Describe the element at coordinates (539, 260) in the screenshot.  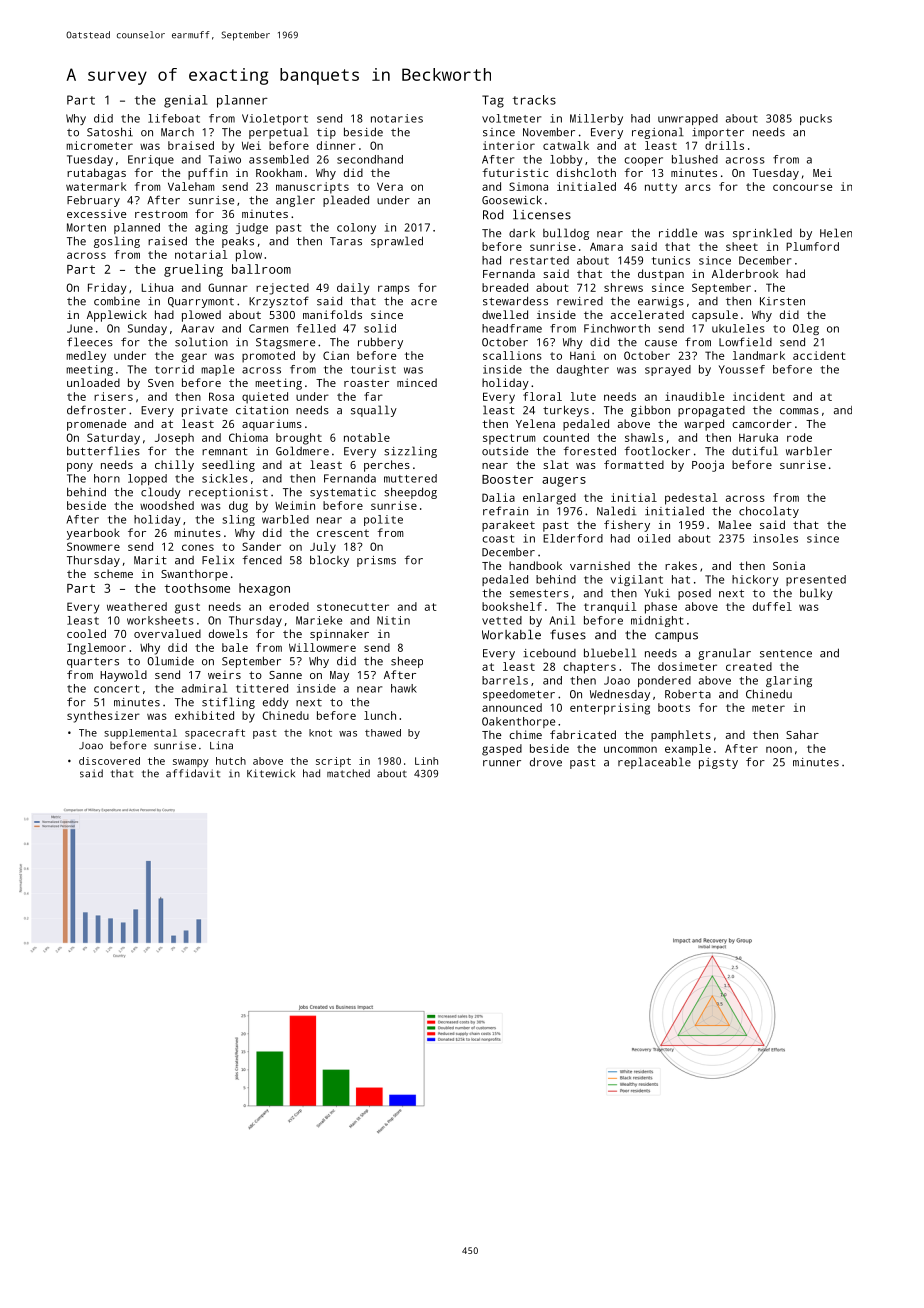
I see `restarted` at that location.
